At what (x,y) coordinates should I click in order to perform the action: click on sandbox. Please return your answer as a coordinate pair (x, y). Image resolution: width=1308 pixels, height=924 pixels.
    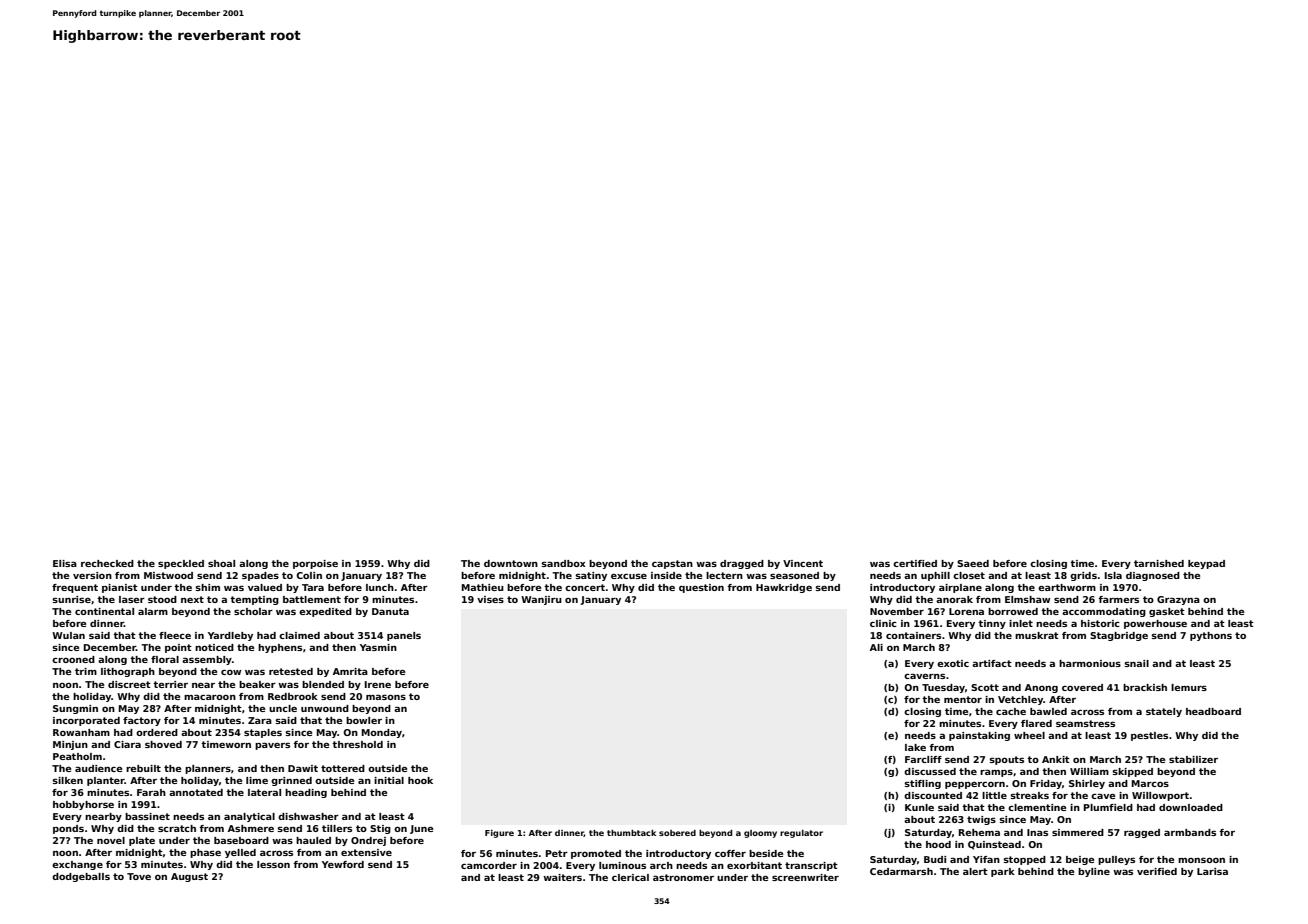
    Looking at the image, I should click on (563, 563).
